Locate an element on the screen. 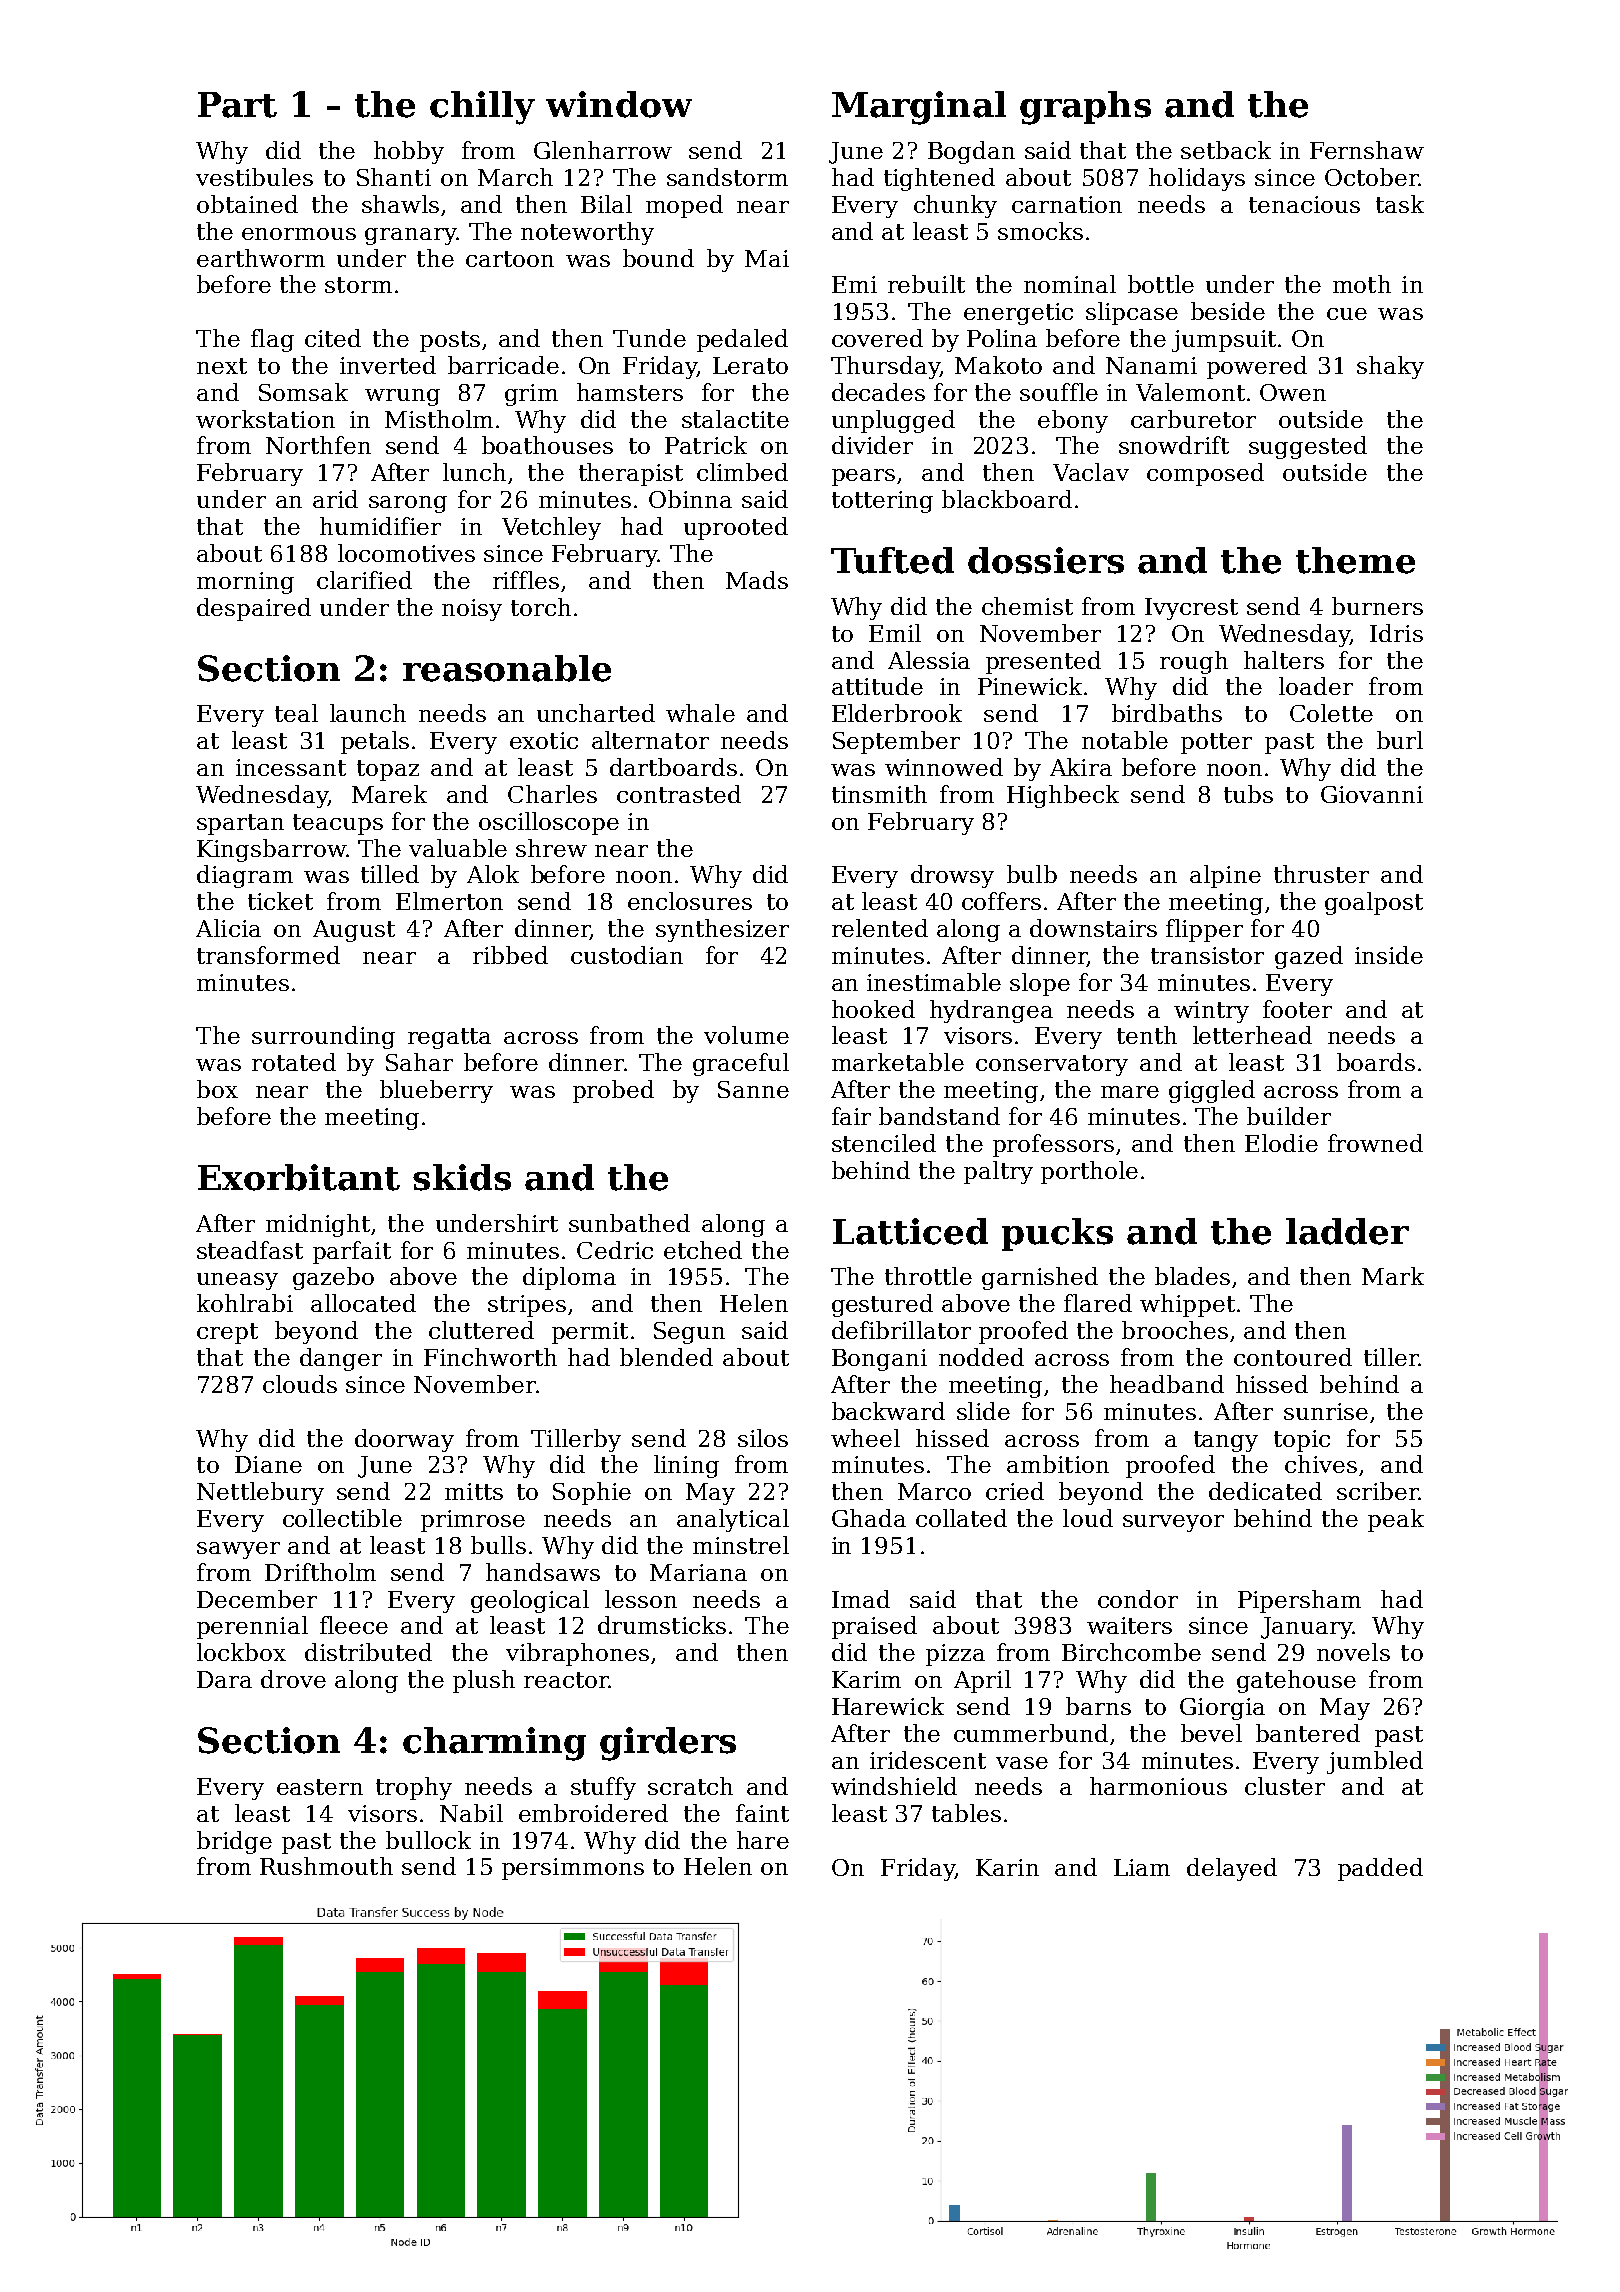 The height and width of the screenshot is (2292, 1620). padded is located at coordinates (1380, 1869).
